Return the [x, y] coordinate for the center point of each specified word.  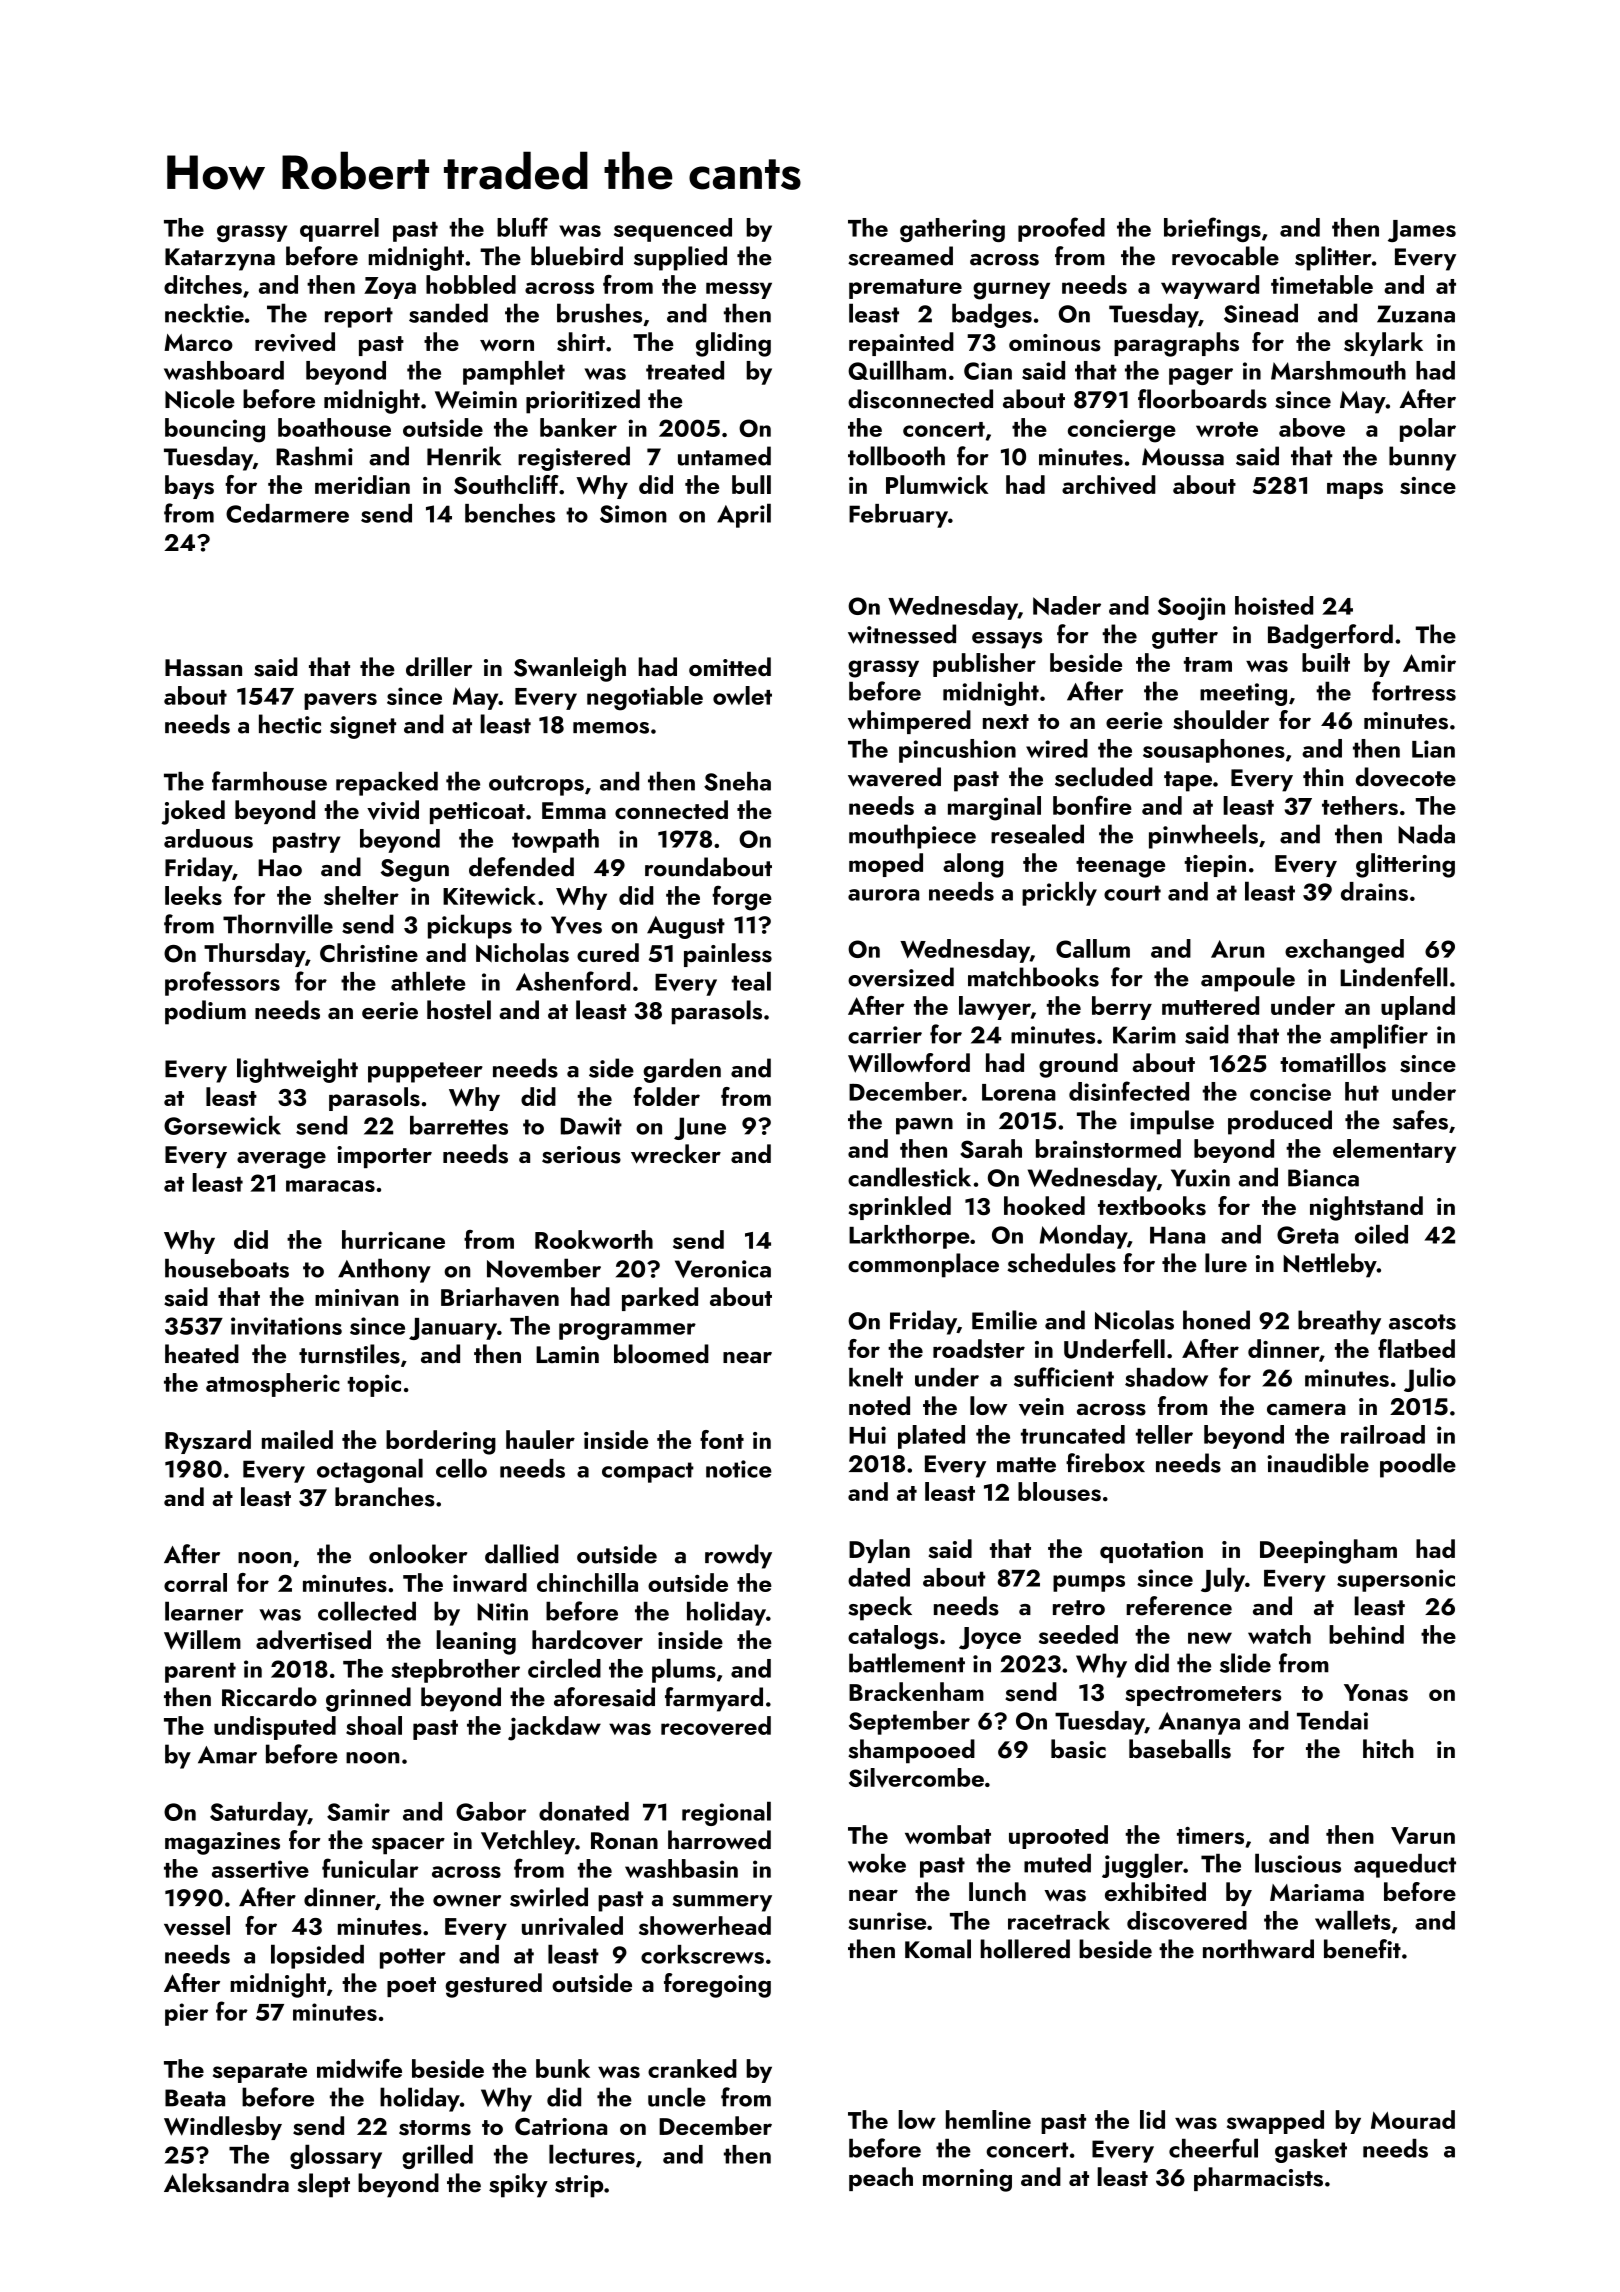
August [686, 927]
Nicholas [522, 953]
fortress [1414, 691]
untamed [724, 456]
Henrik [464, 456]
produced [1280, 1122]
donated [584, 1811]
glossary [336, 2156]
